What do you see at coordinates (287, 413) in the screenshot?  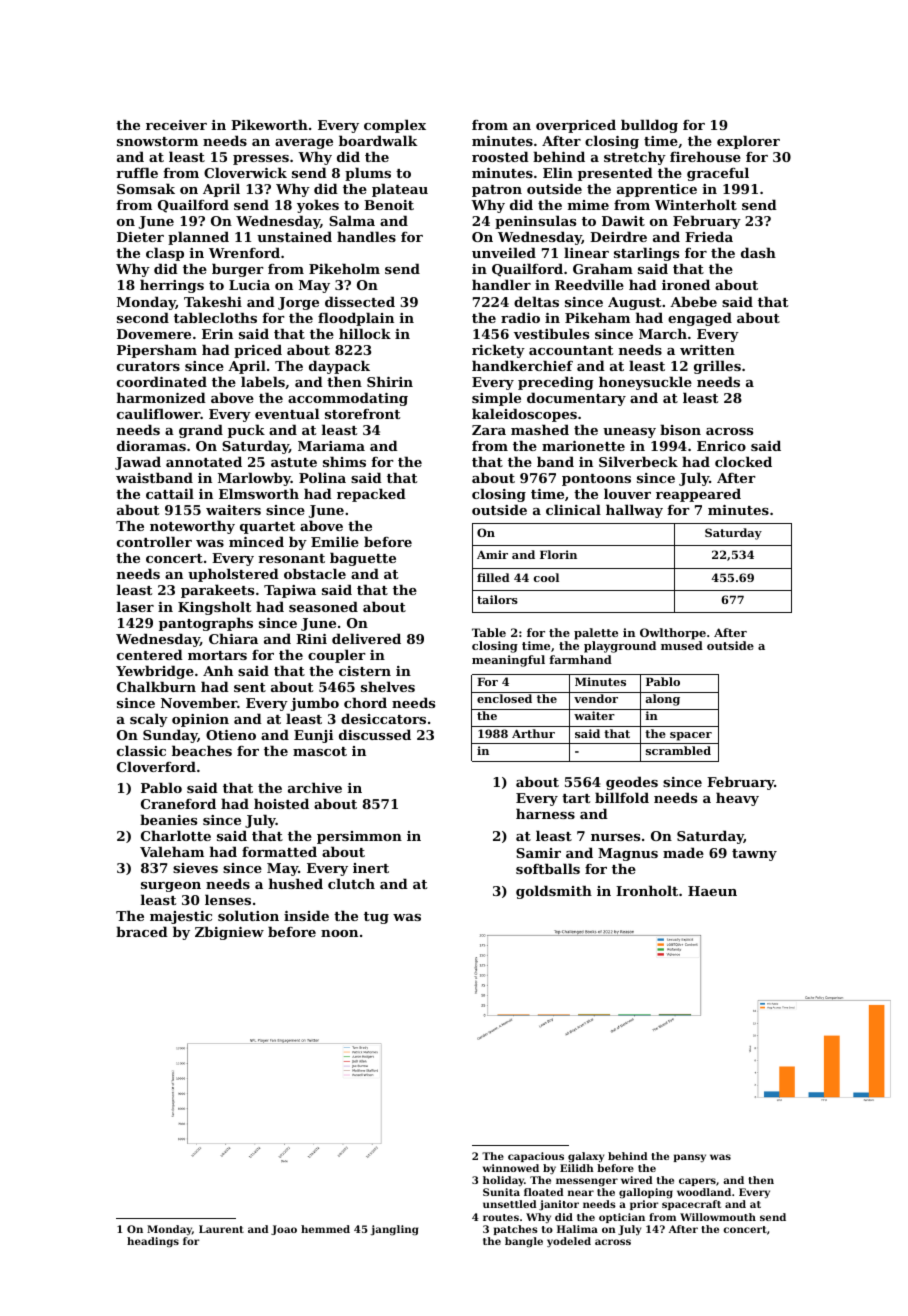 I see `eventual` at bounding box center [287, 413].
